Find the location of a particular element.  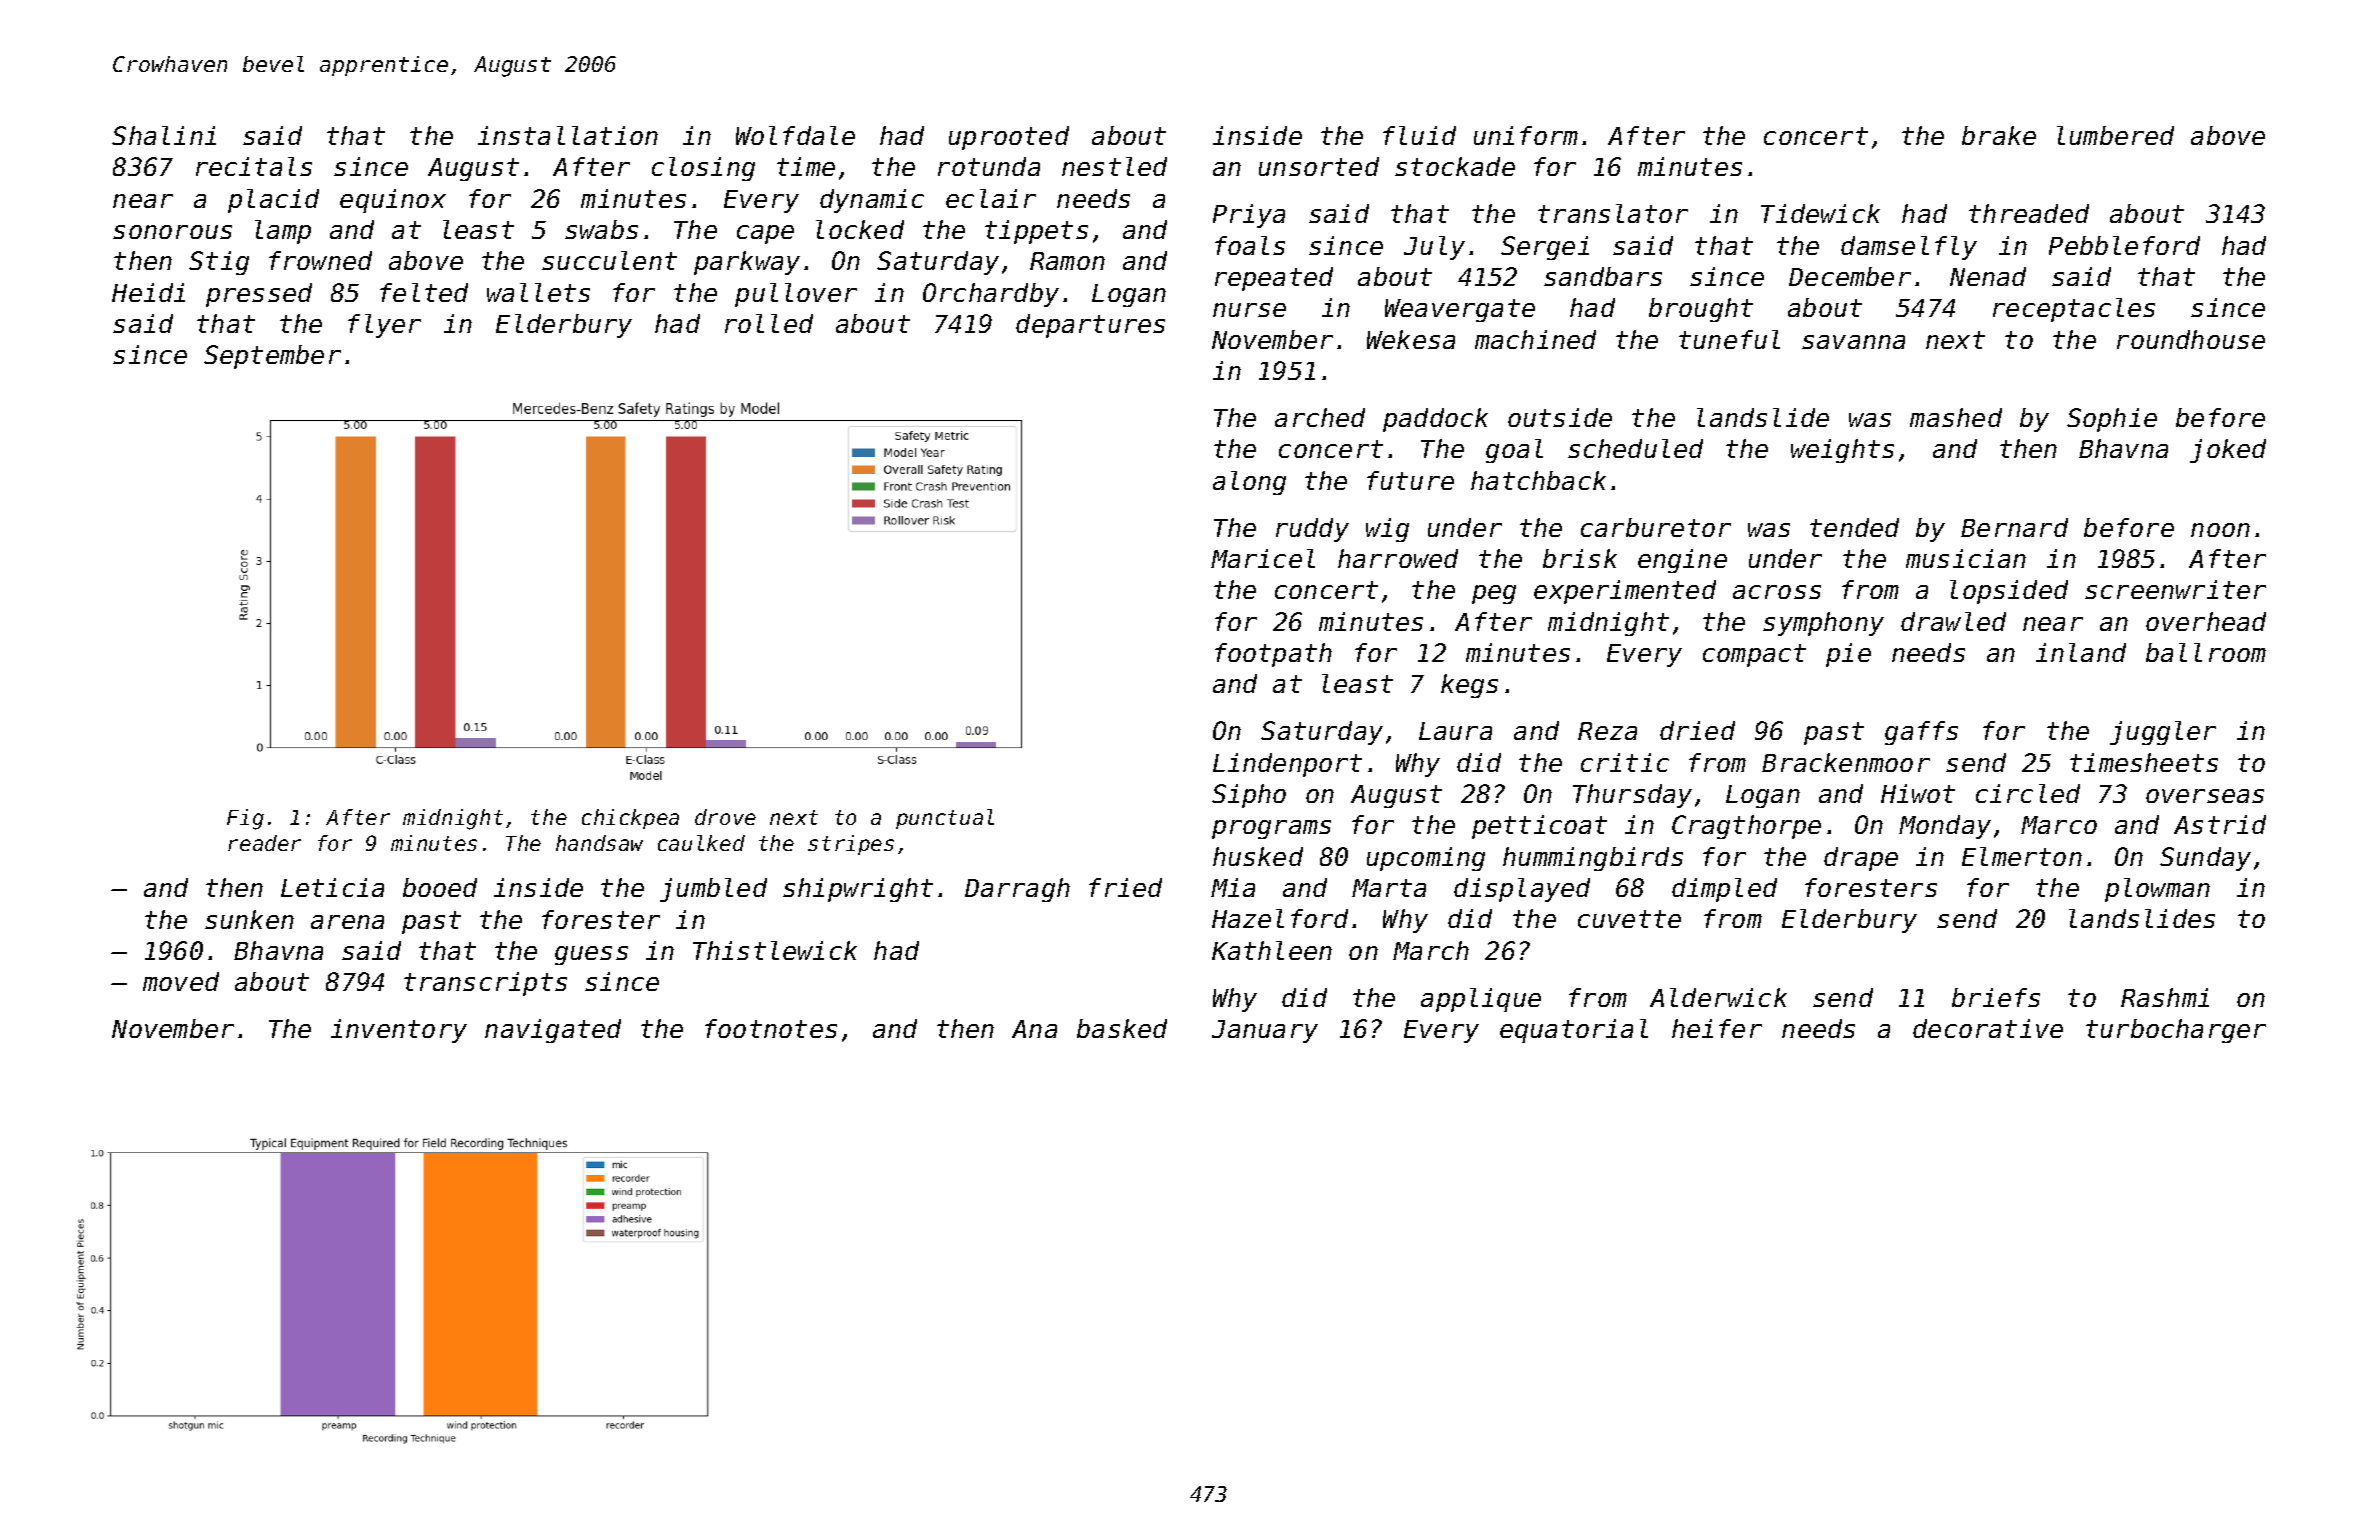

chickpea is located at coordinates (630, 819).
